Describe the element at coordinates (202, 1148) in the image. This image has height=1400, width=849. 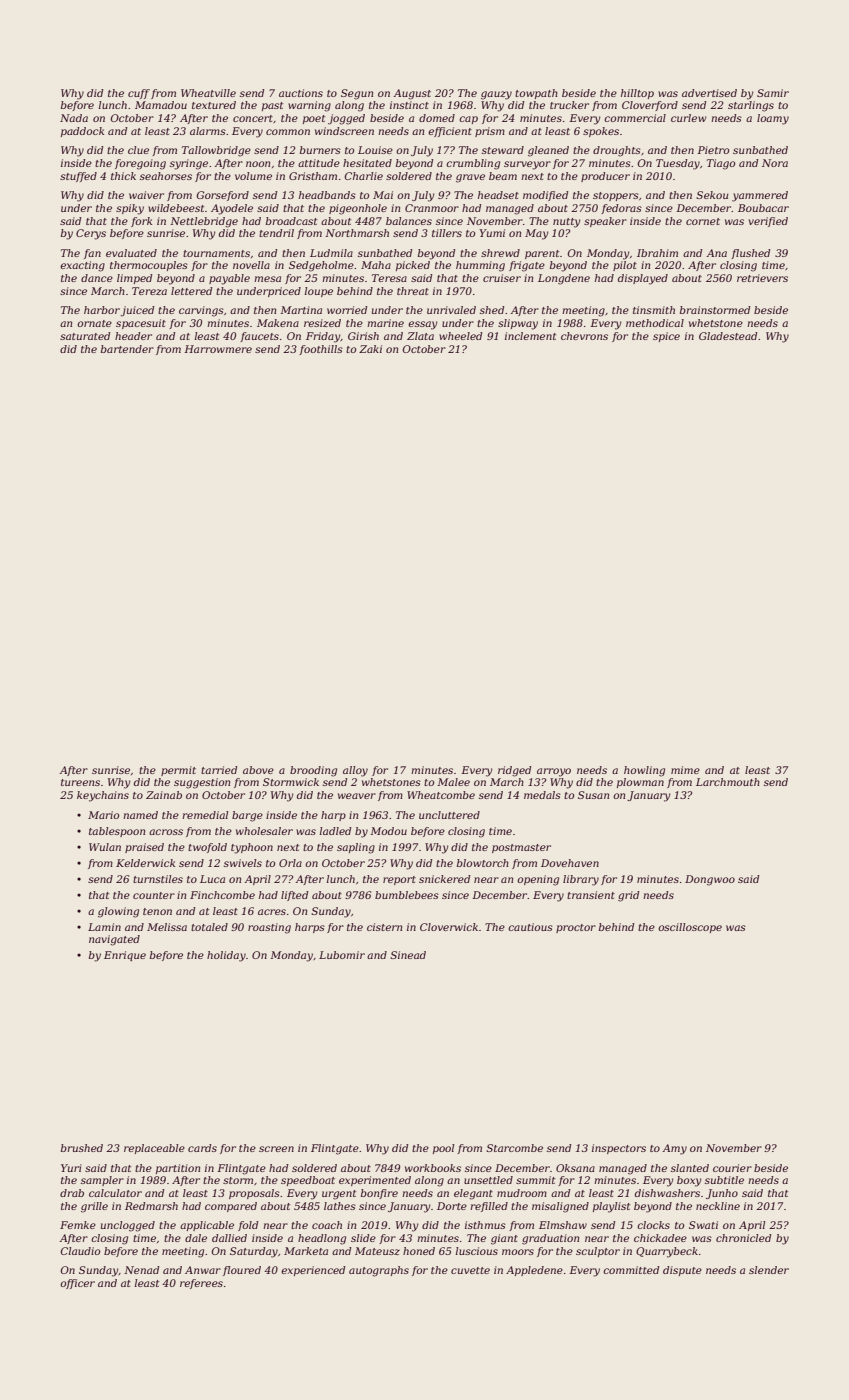
I see `cards` at that location.
